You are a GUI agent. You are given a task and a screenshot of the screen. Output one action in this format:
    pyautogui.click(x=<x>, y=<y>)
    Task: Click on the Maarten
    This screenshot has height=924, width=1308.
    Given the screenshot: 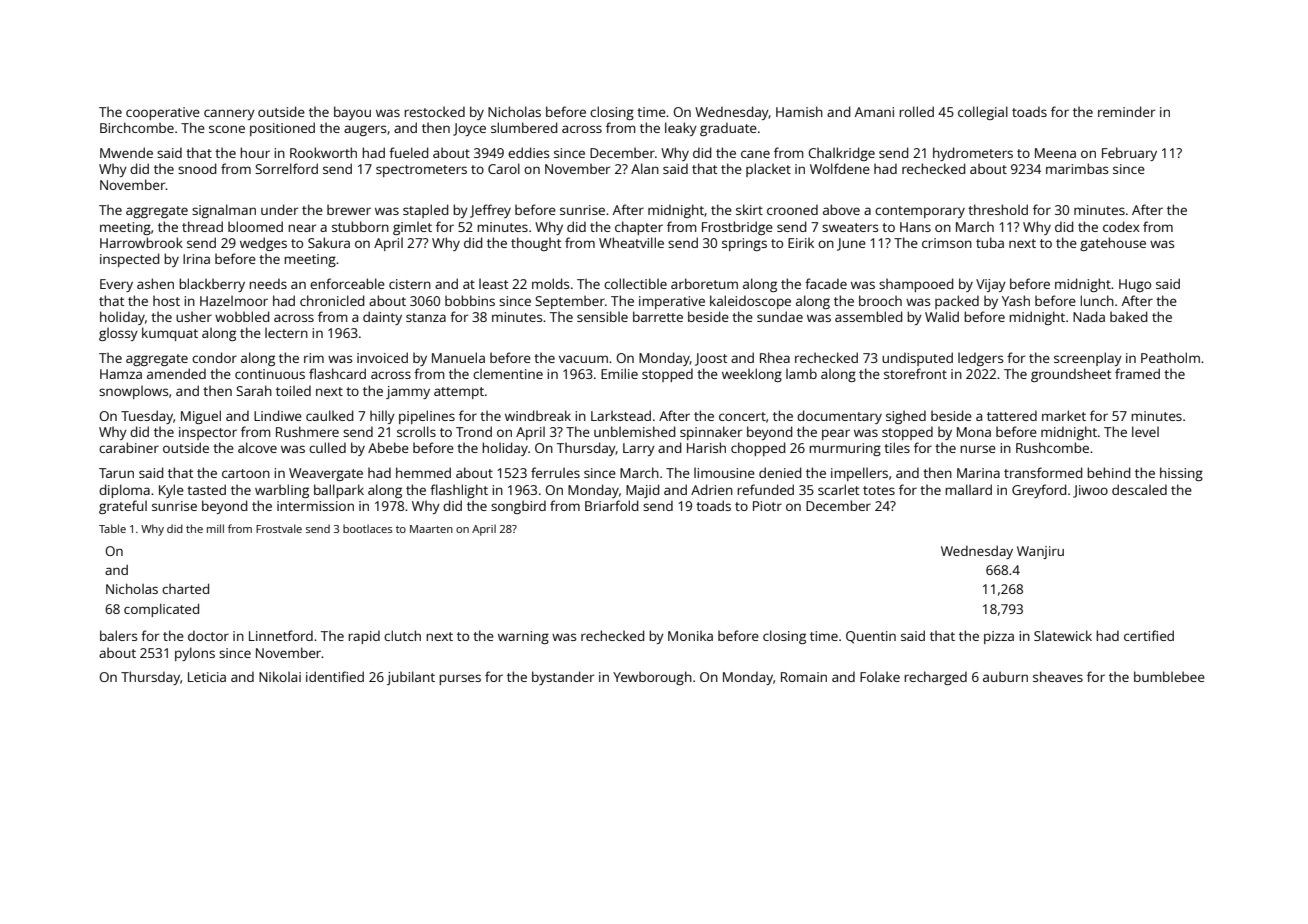 What is the action you would take?
    pyautogui.click(x=431, y=529)
